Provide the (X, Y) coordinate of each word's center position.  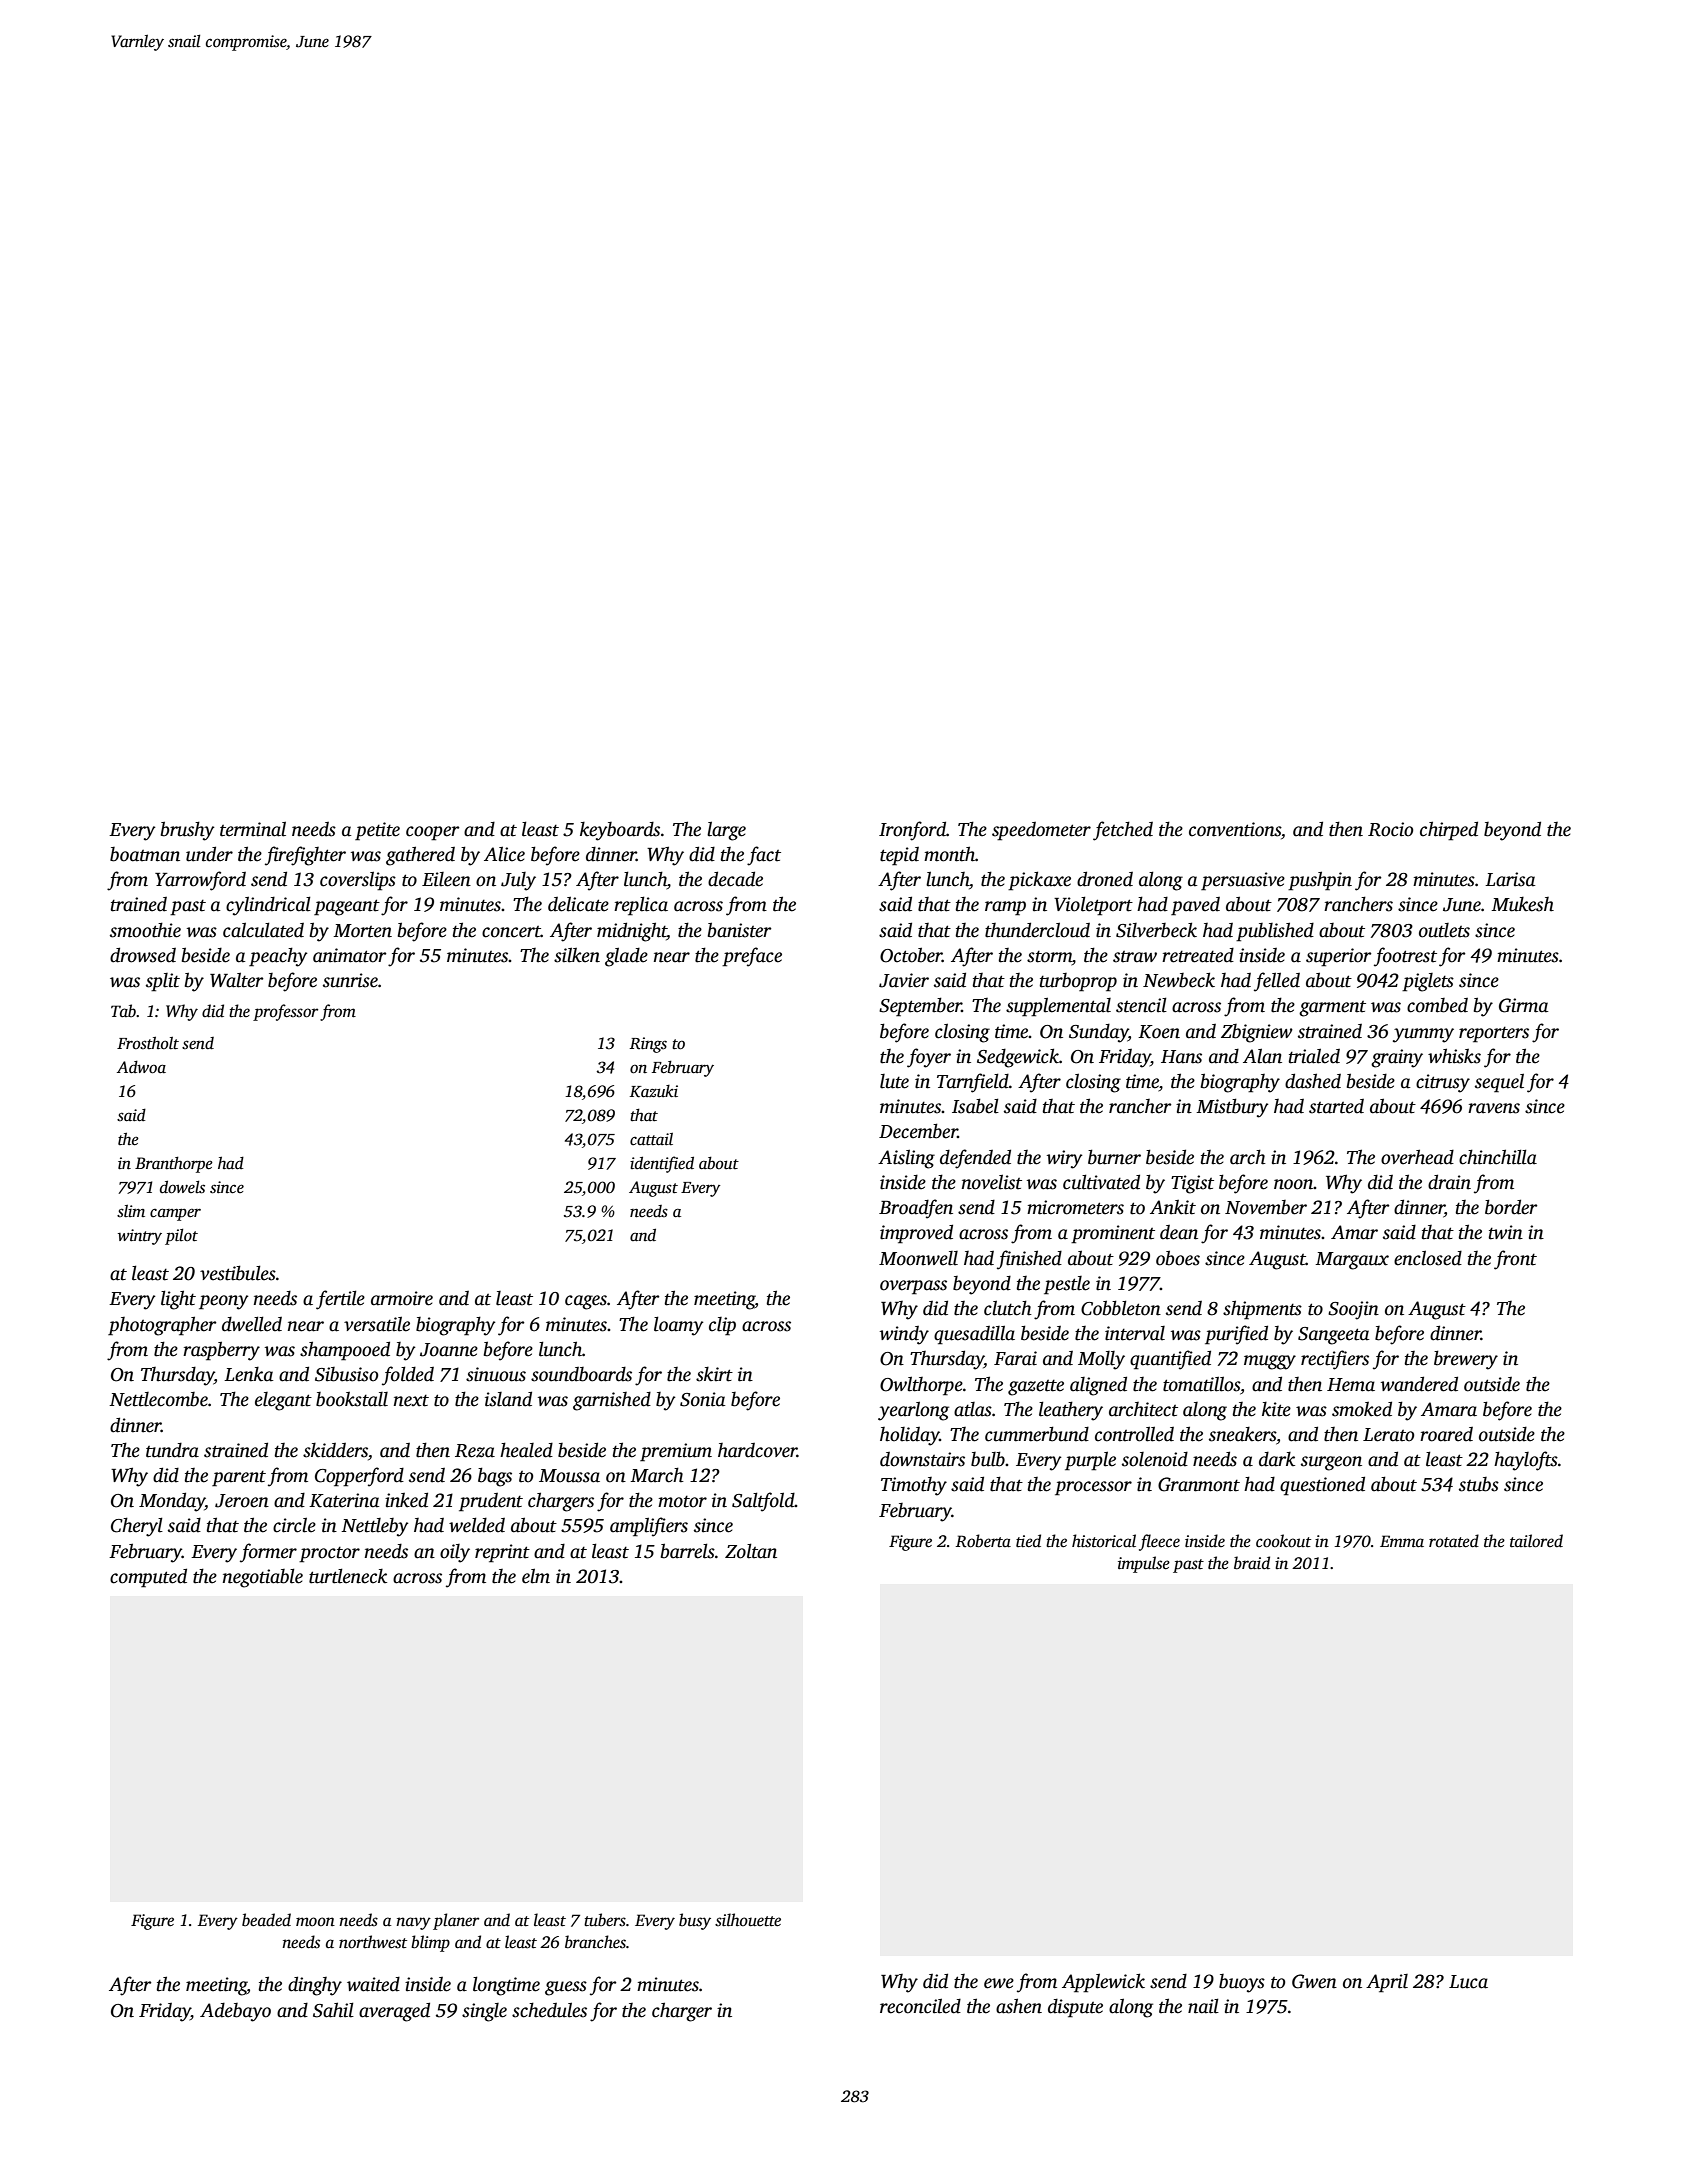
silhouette (748, 1920)
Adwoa (141, 1067)
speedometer (1041, 831)
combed (1437, 1005)
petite (377, 831)
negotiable (263, 1578)
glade (626, 957)
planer (456, 1921)
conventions (1235, 829)
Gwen (1314, 1981)
